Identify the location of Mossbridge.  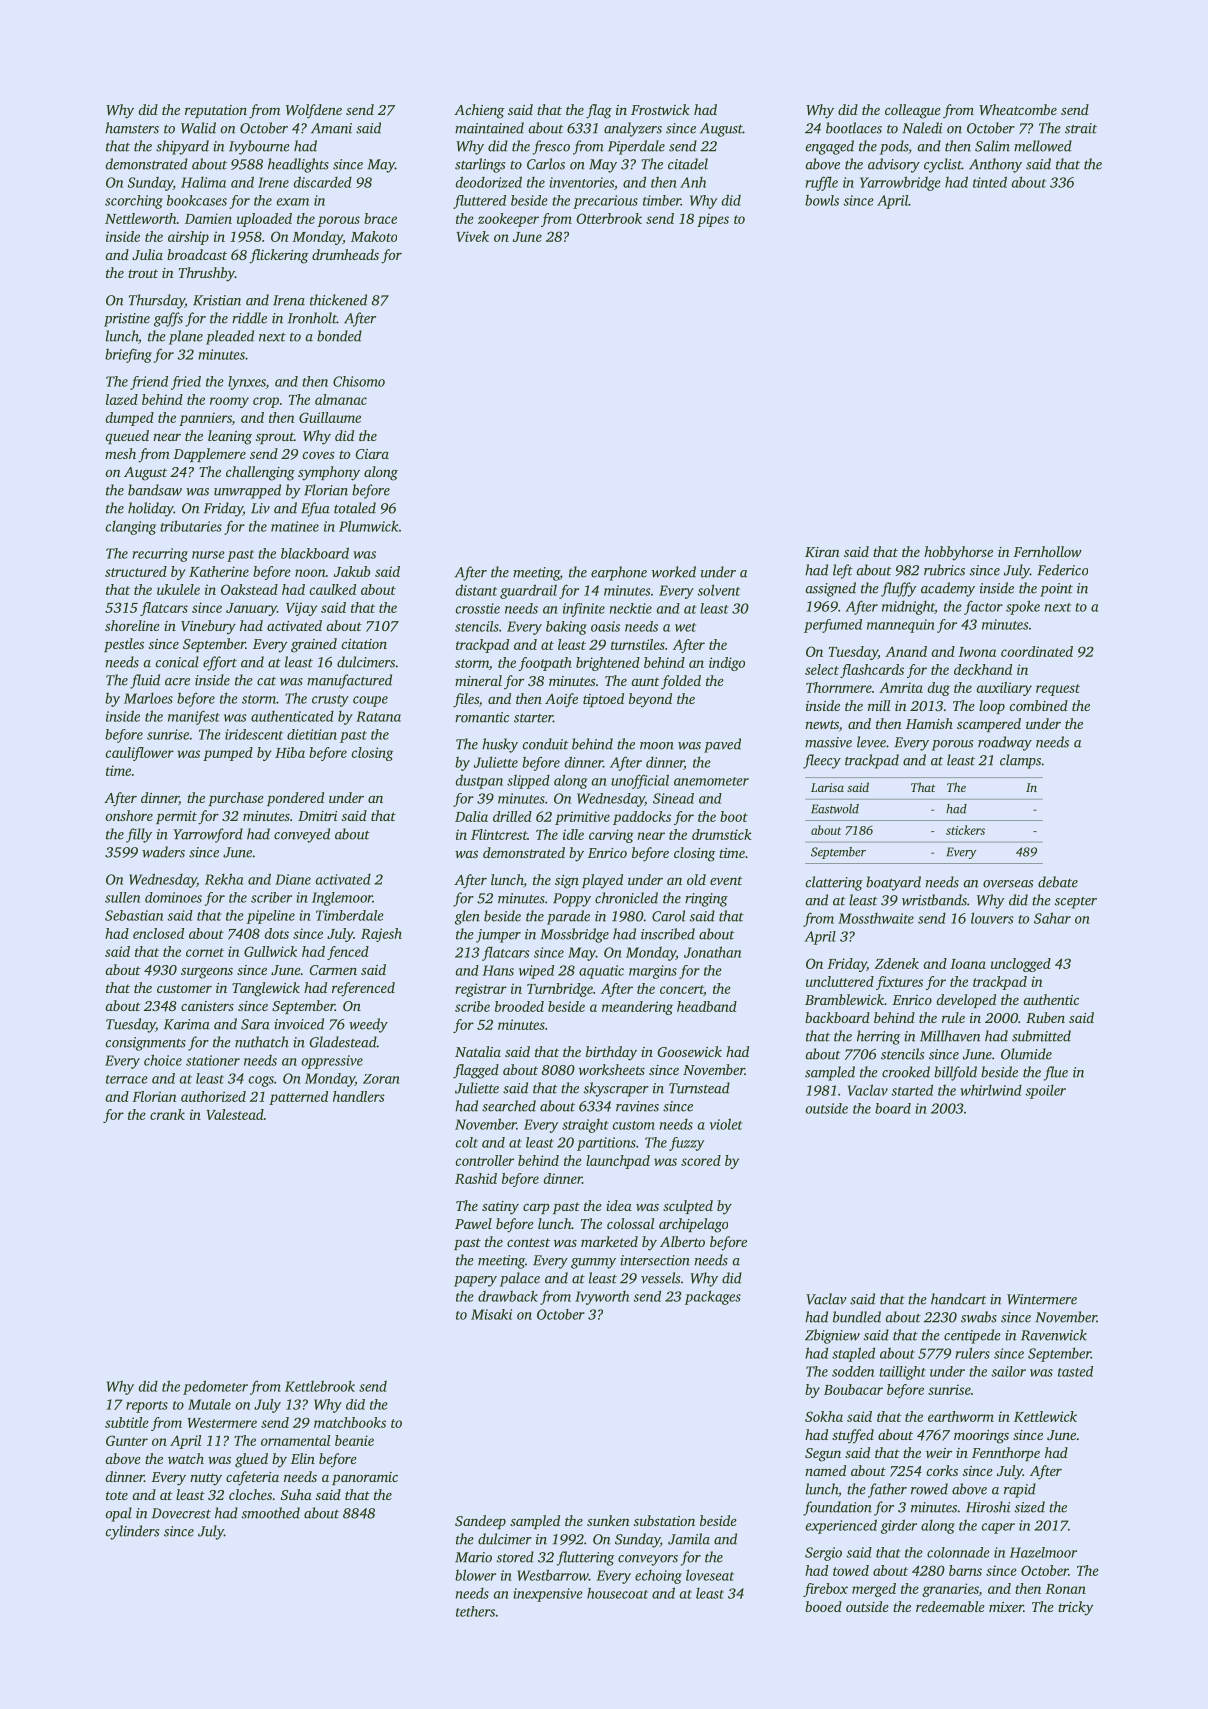
(574, 935).
